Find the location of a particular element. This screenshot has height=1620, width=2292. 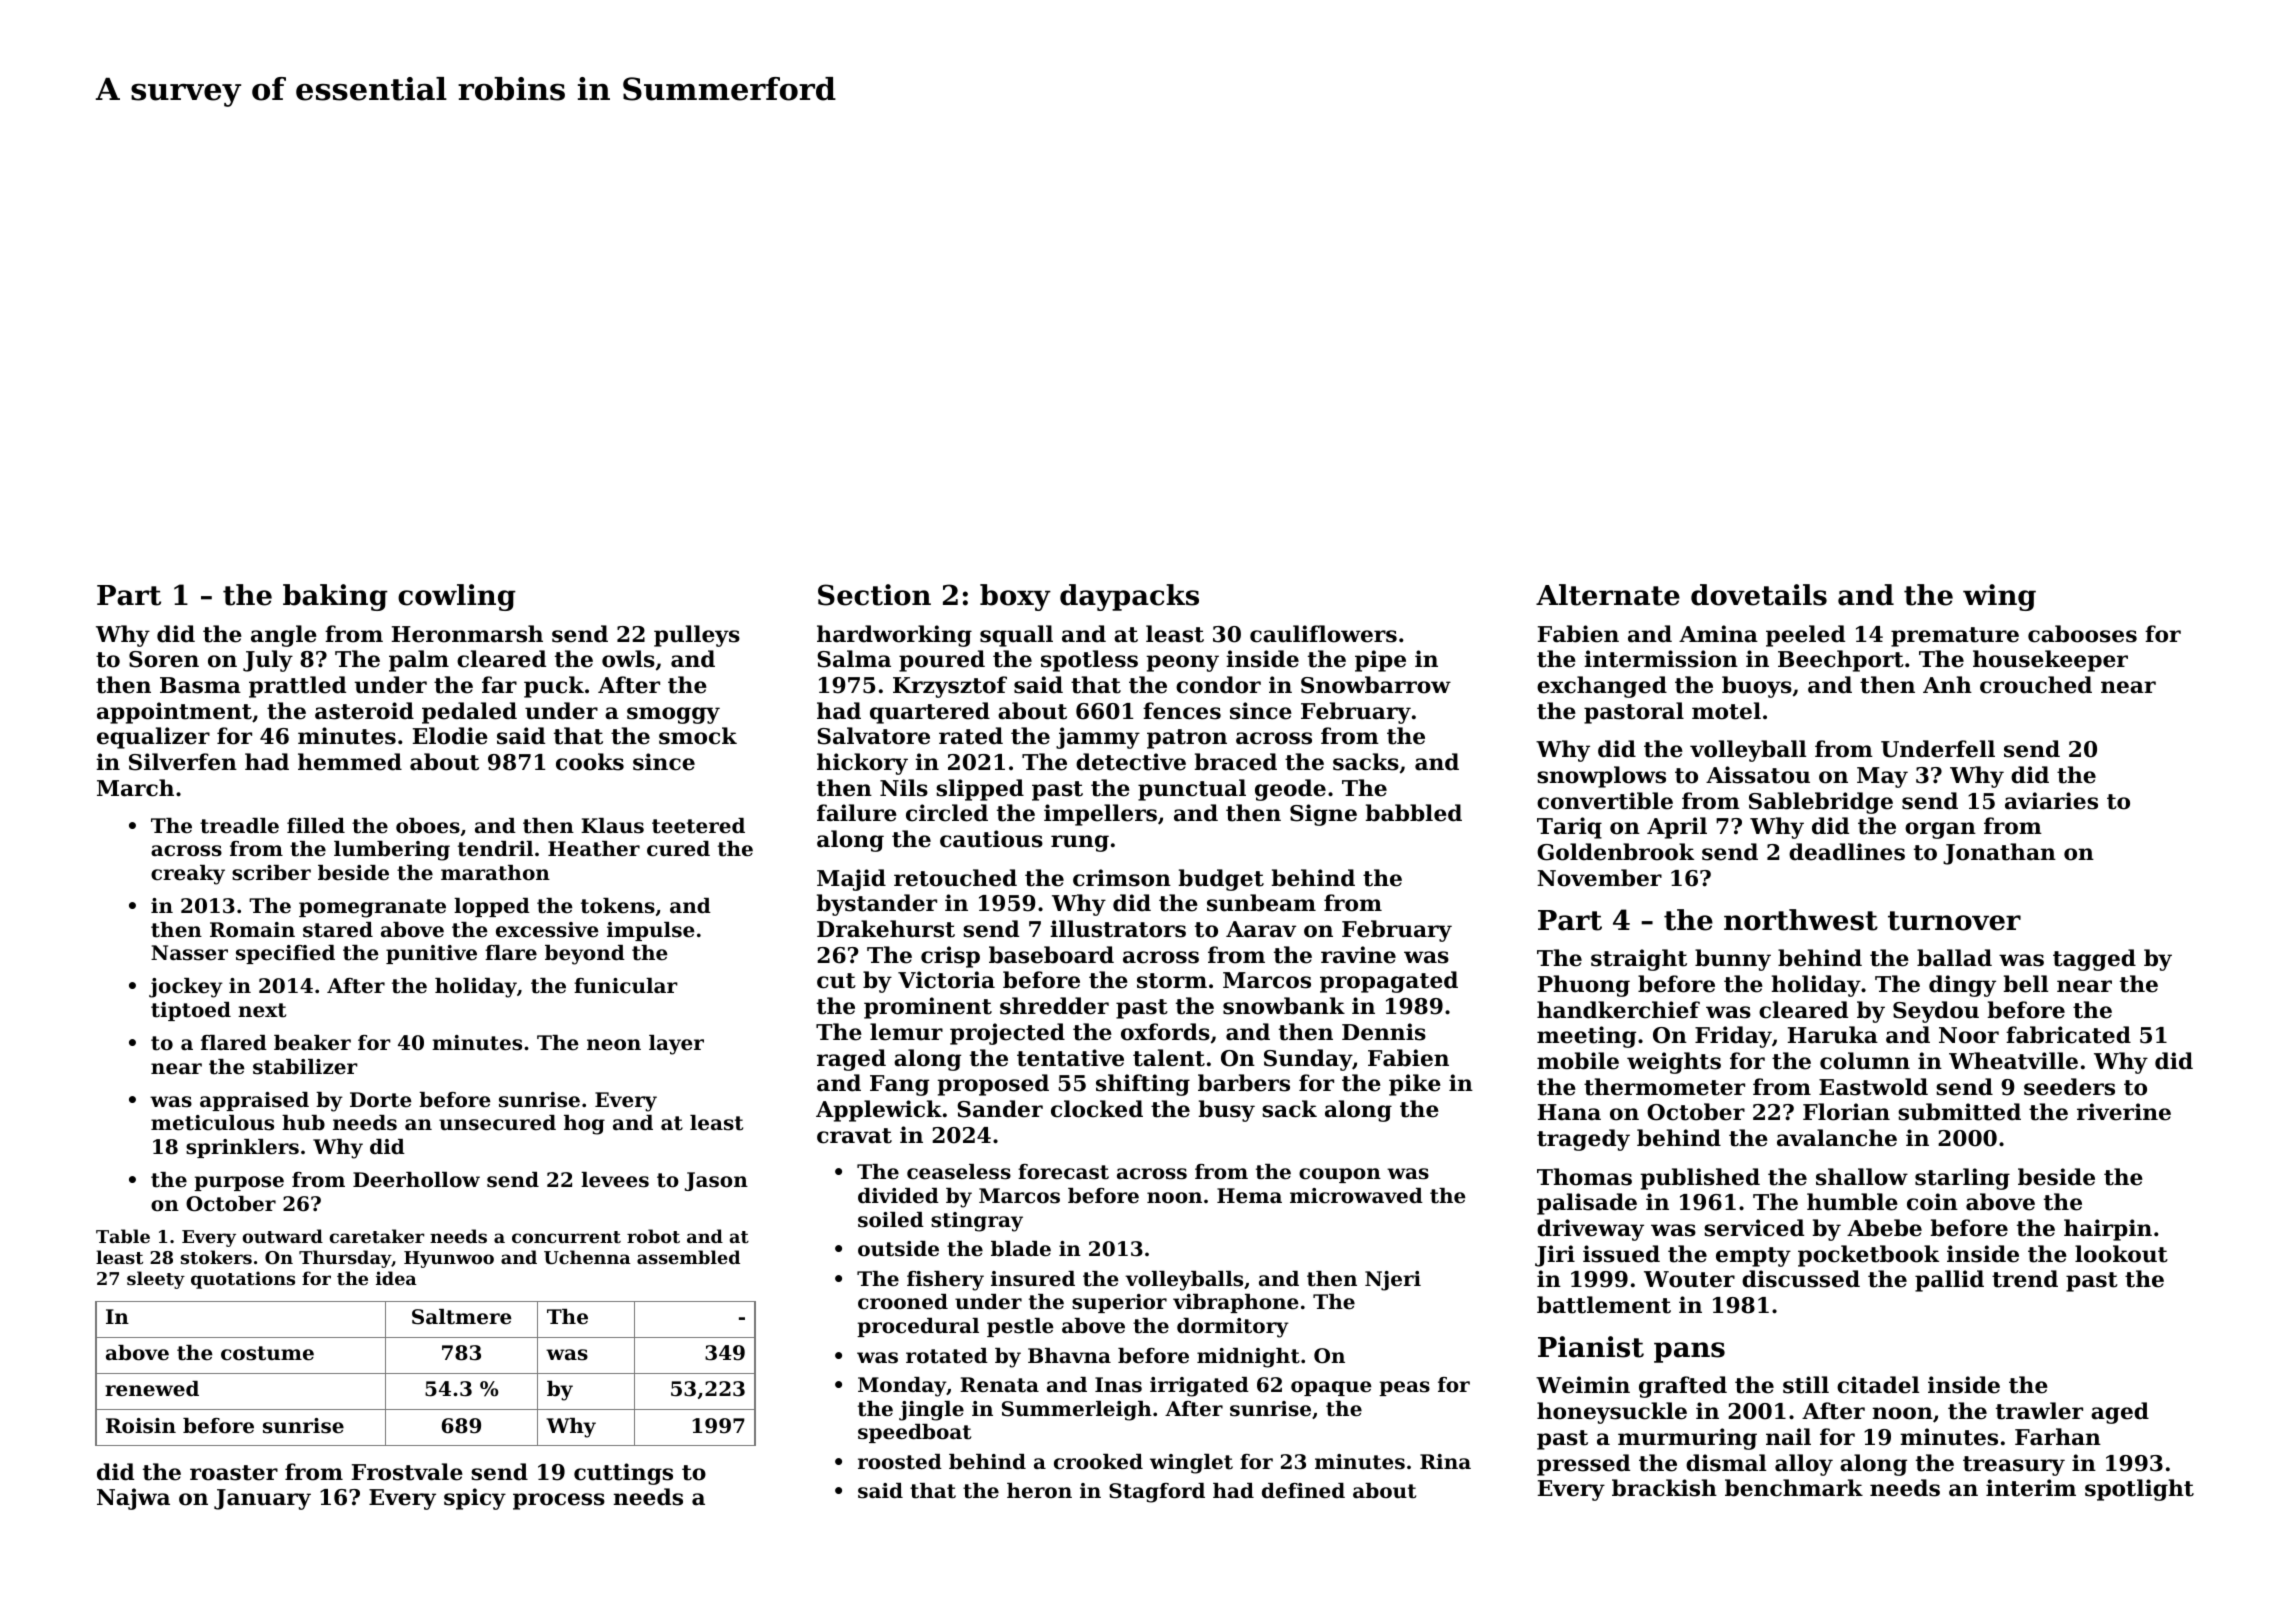

dovetails is located at coordinates (1759, 595).
